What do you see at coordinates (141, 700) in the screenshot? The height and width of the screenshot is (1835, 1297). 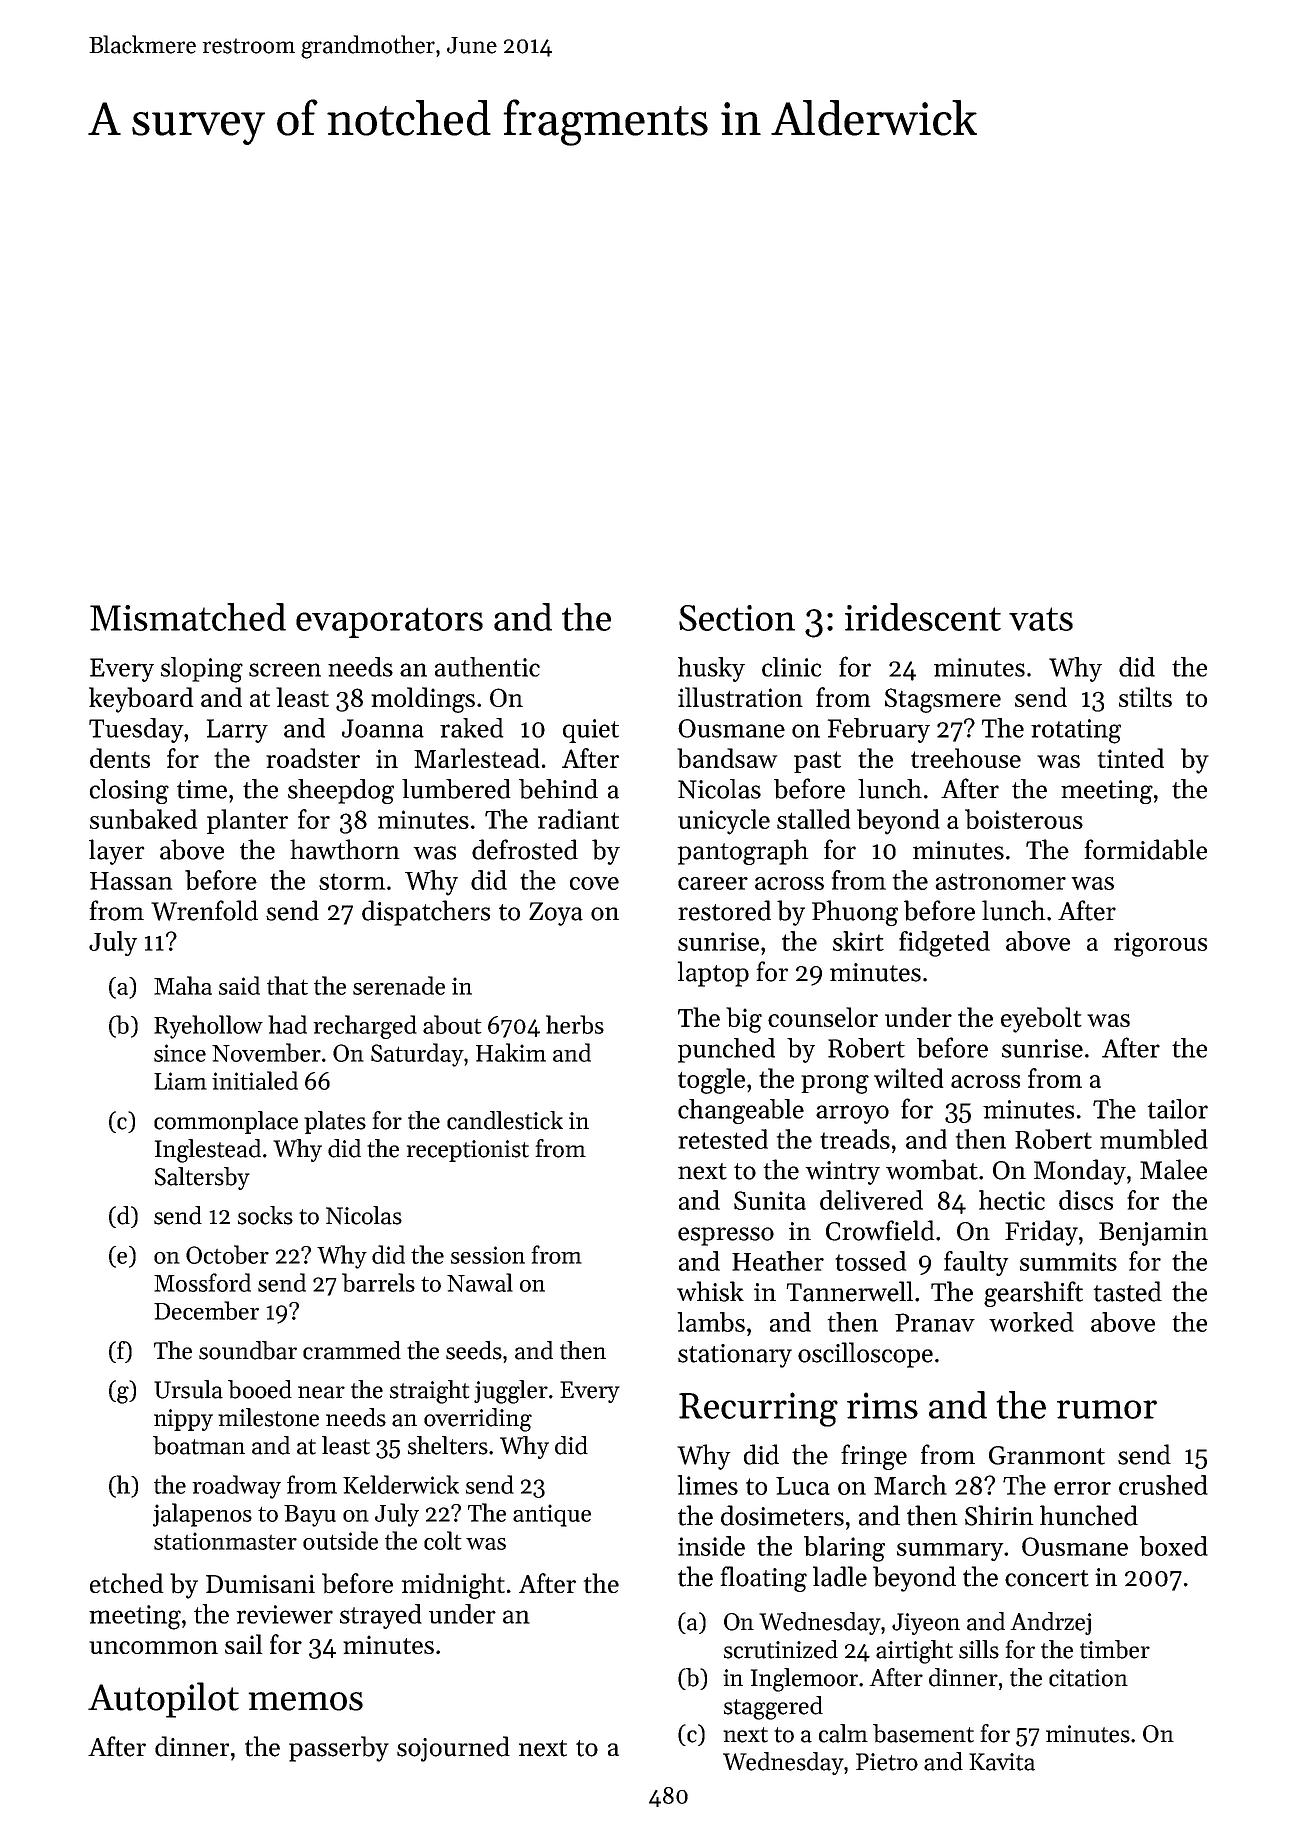 I see `keyboard` at bounding box center [141, 700].
